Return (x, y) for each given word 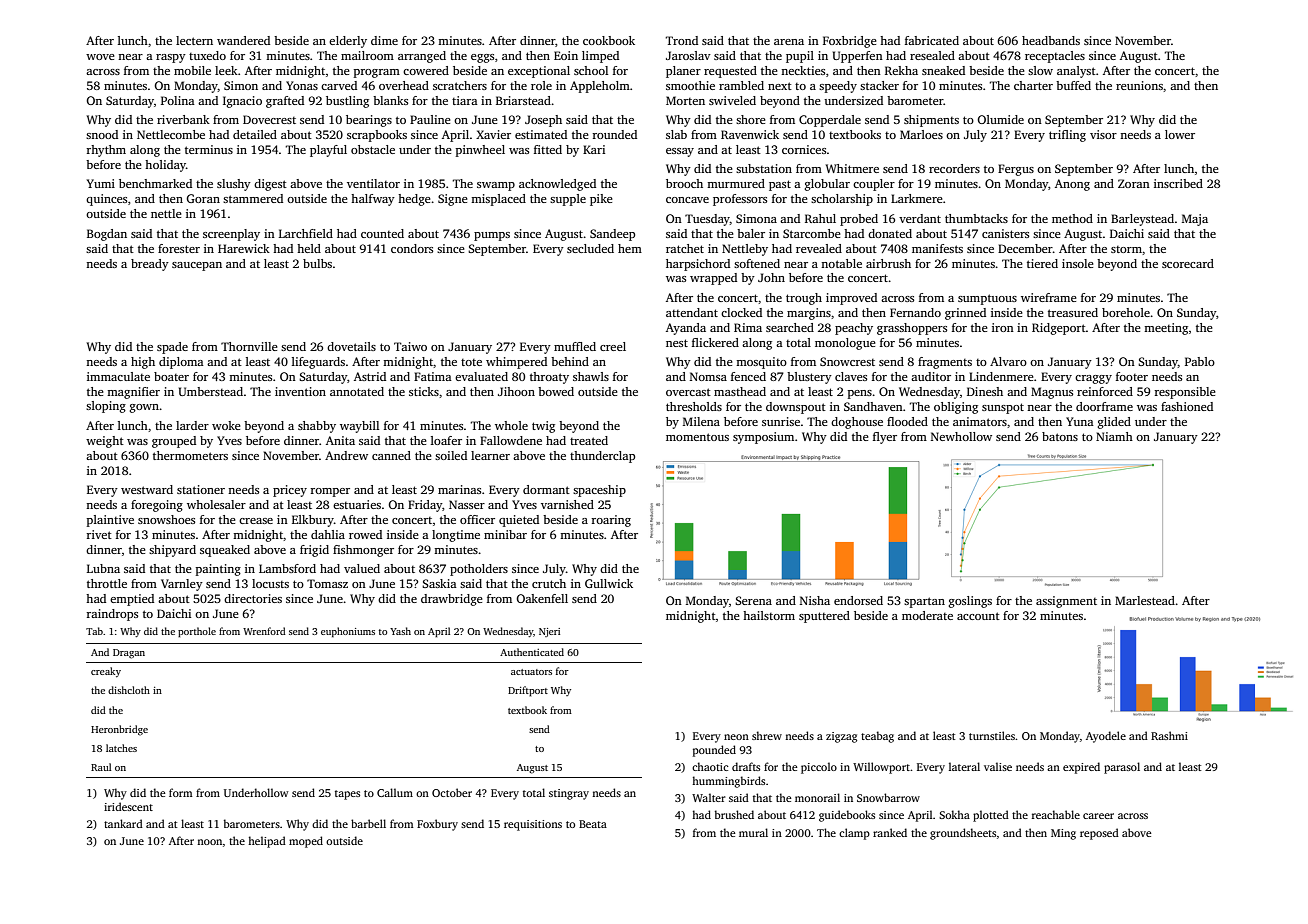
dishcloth (129, 690)
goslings (970, 602)
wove (100, 57)
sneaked (943, 70)
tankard (123, 823)
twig (543, 427)
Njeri (549, 632)
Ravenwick (750, 134)
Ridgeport (1059, 329)
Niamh (1114, 436)
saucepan (197, 266)
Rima (748, 327)
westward (147, 489)
